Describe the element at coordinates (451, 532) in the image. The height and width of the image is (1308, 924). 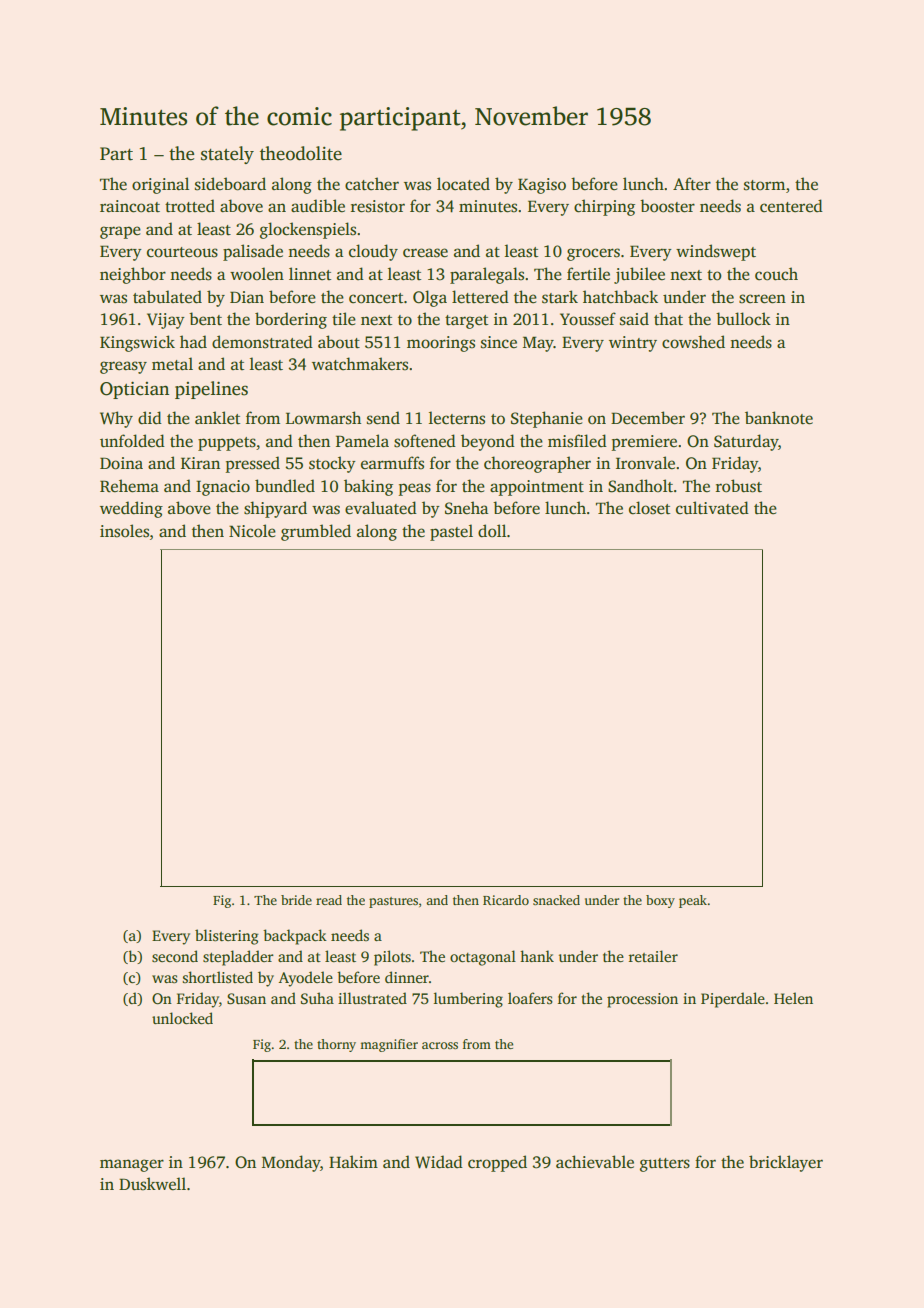
I see `pastel` at that location.
